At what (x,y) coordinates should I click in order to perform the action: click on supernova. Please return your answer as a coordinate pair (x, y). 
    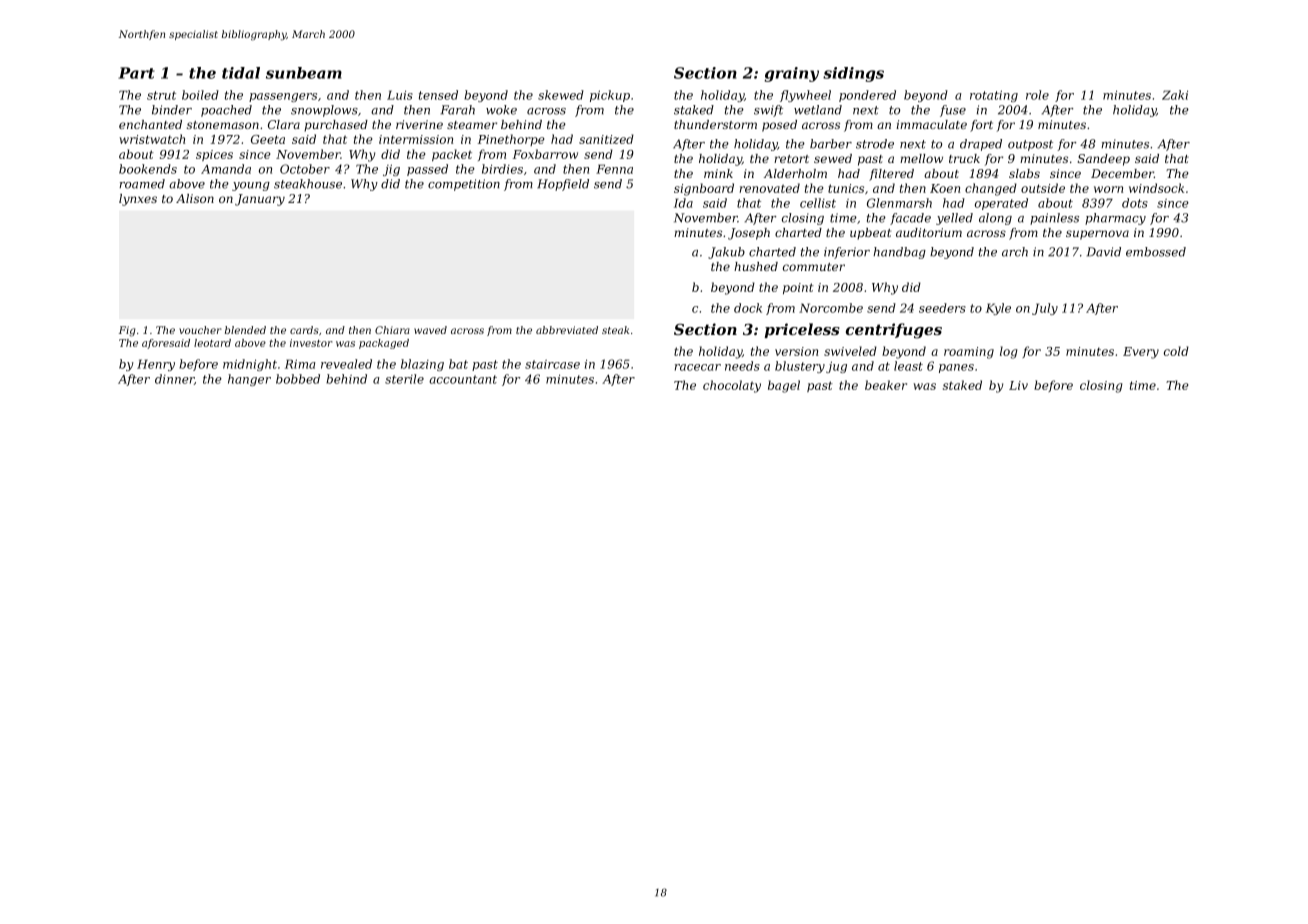
    Looking at the image, I should click on (1097, 235).
